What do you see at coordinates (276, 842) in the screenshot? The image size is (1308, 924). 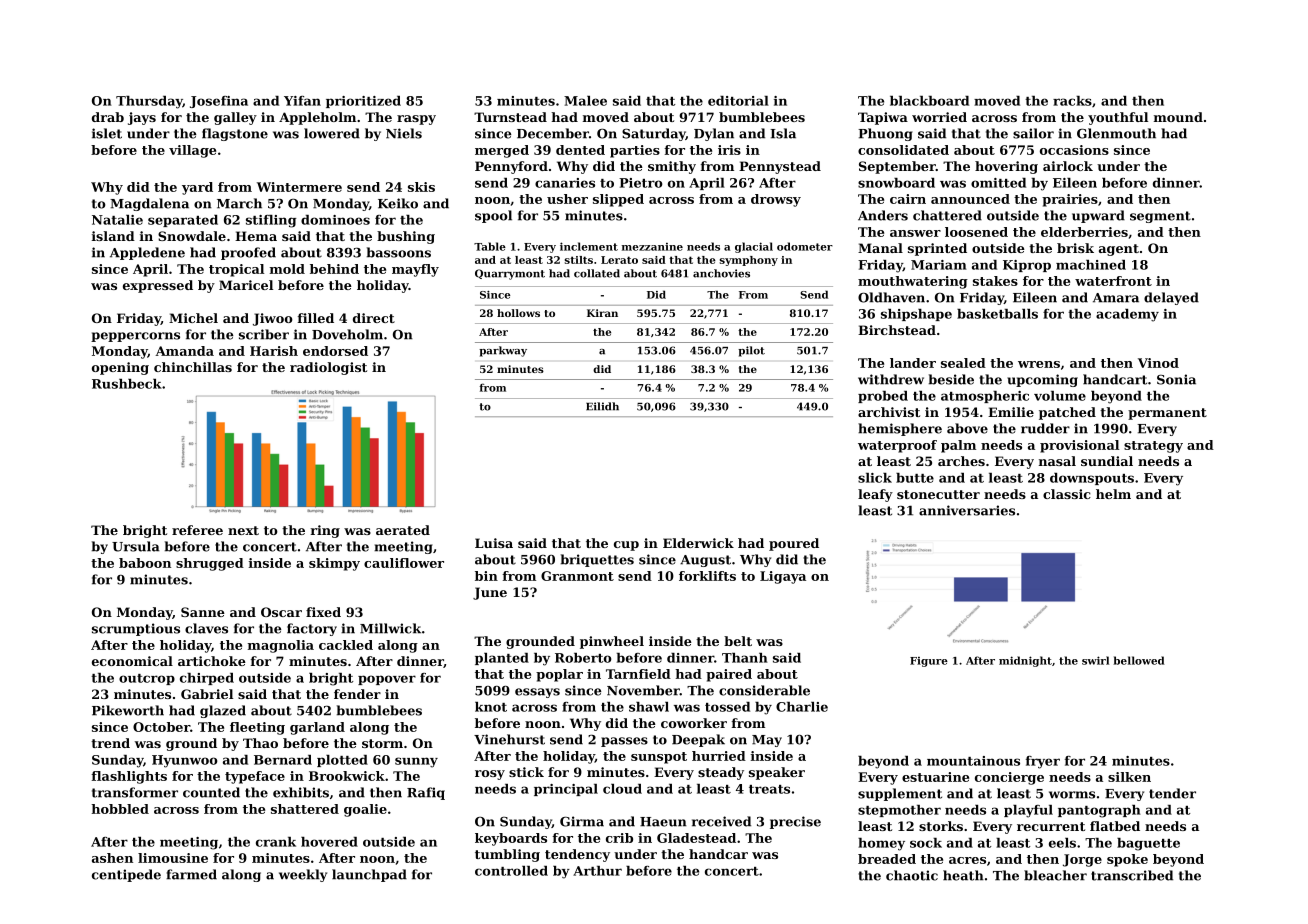 I see `crank` at bounding box center [276, 842].
